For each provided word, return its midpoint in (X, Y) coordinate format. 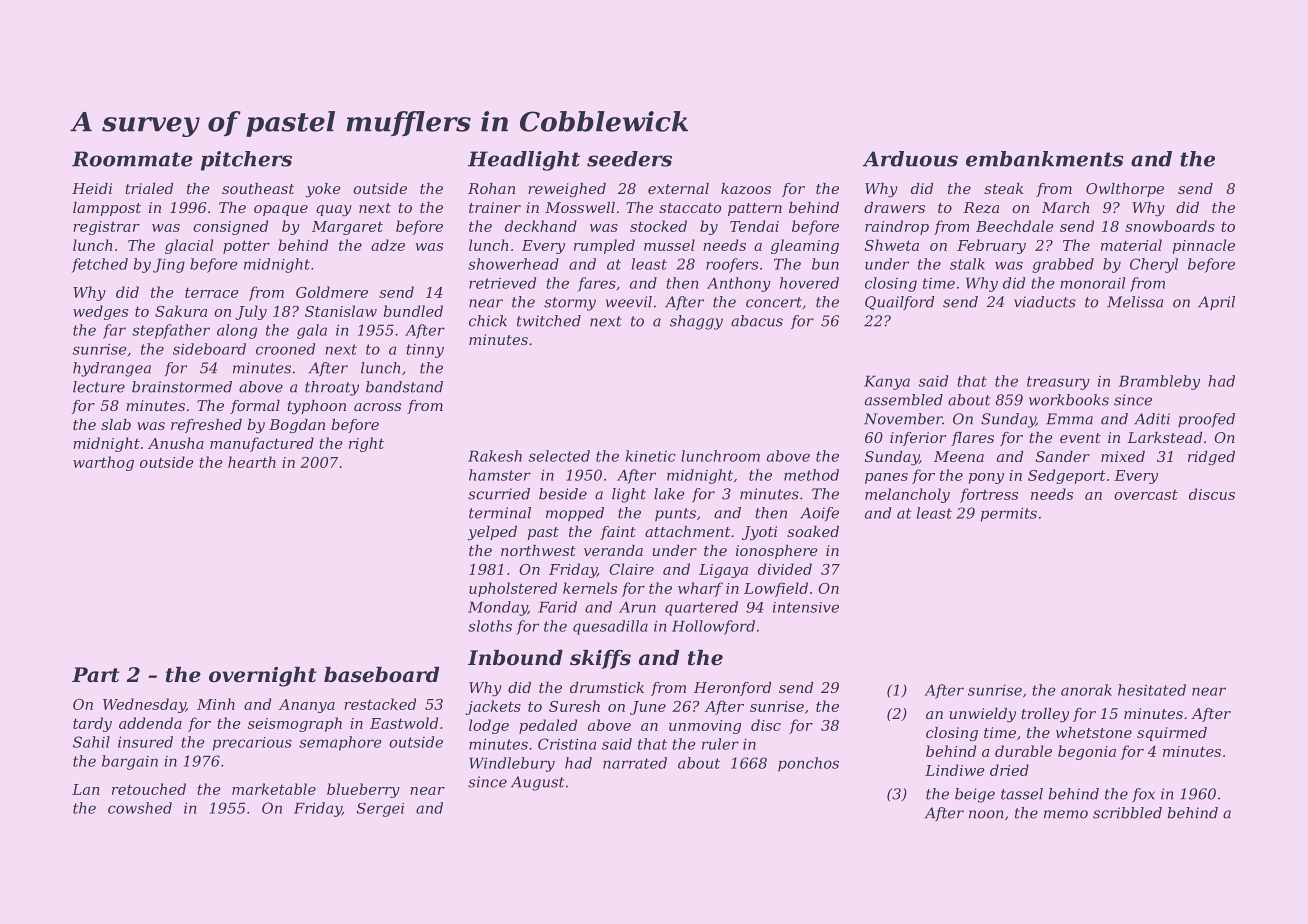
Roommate (132, 159)
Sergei (380, 810)
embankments (1045, 159)
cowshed (140, 808)
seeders (629, 159)
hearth (252, 462)
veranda (613, 550)
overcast (1146, 495)
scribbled (1127, 813)
